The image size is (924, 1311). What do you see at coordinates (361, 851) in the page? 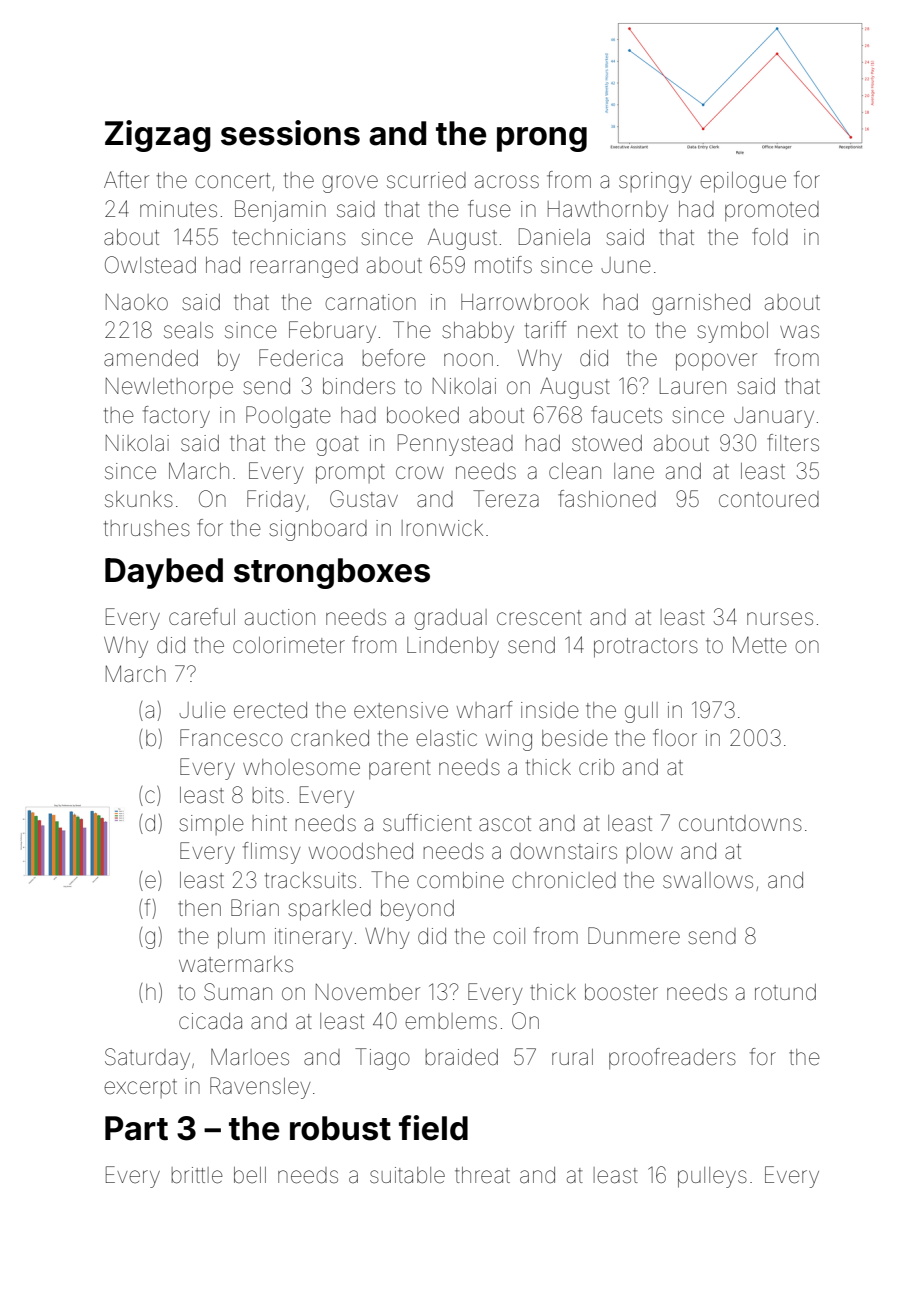
I see `woodshed` at bounding box center [361, 851].
